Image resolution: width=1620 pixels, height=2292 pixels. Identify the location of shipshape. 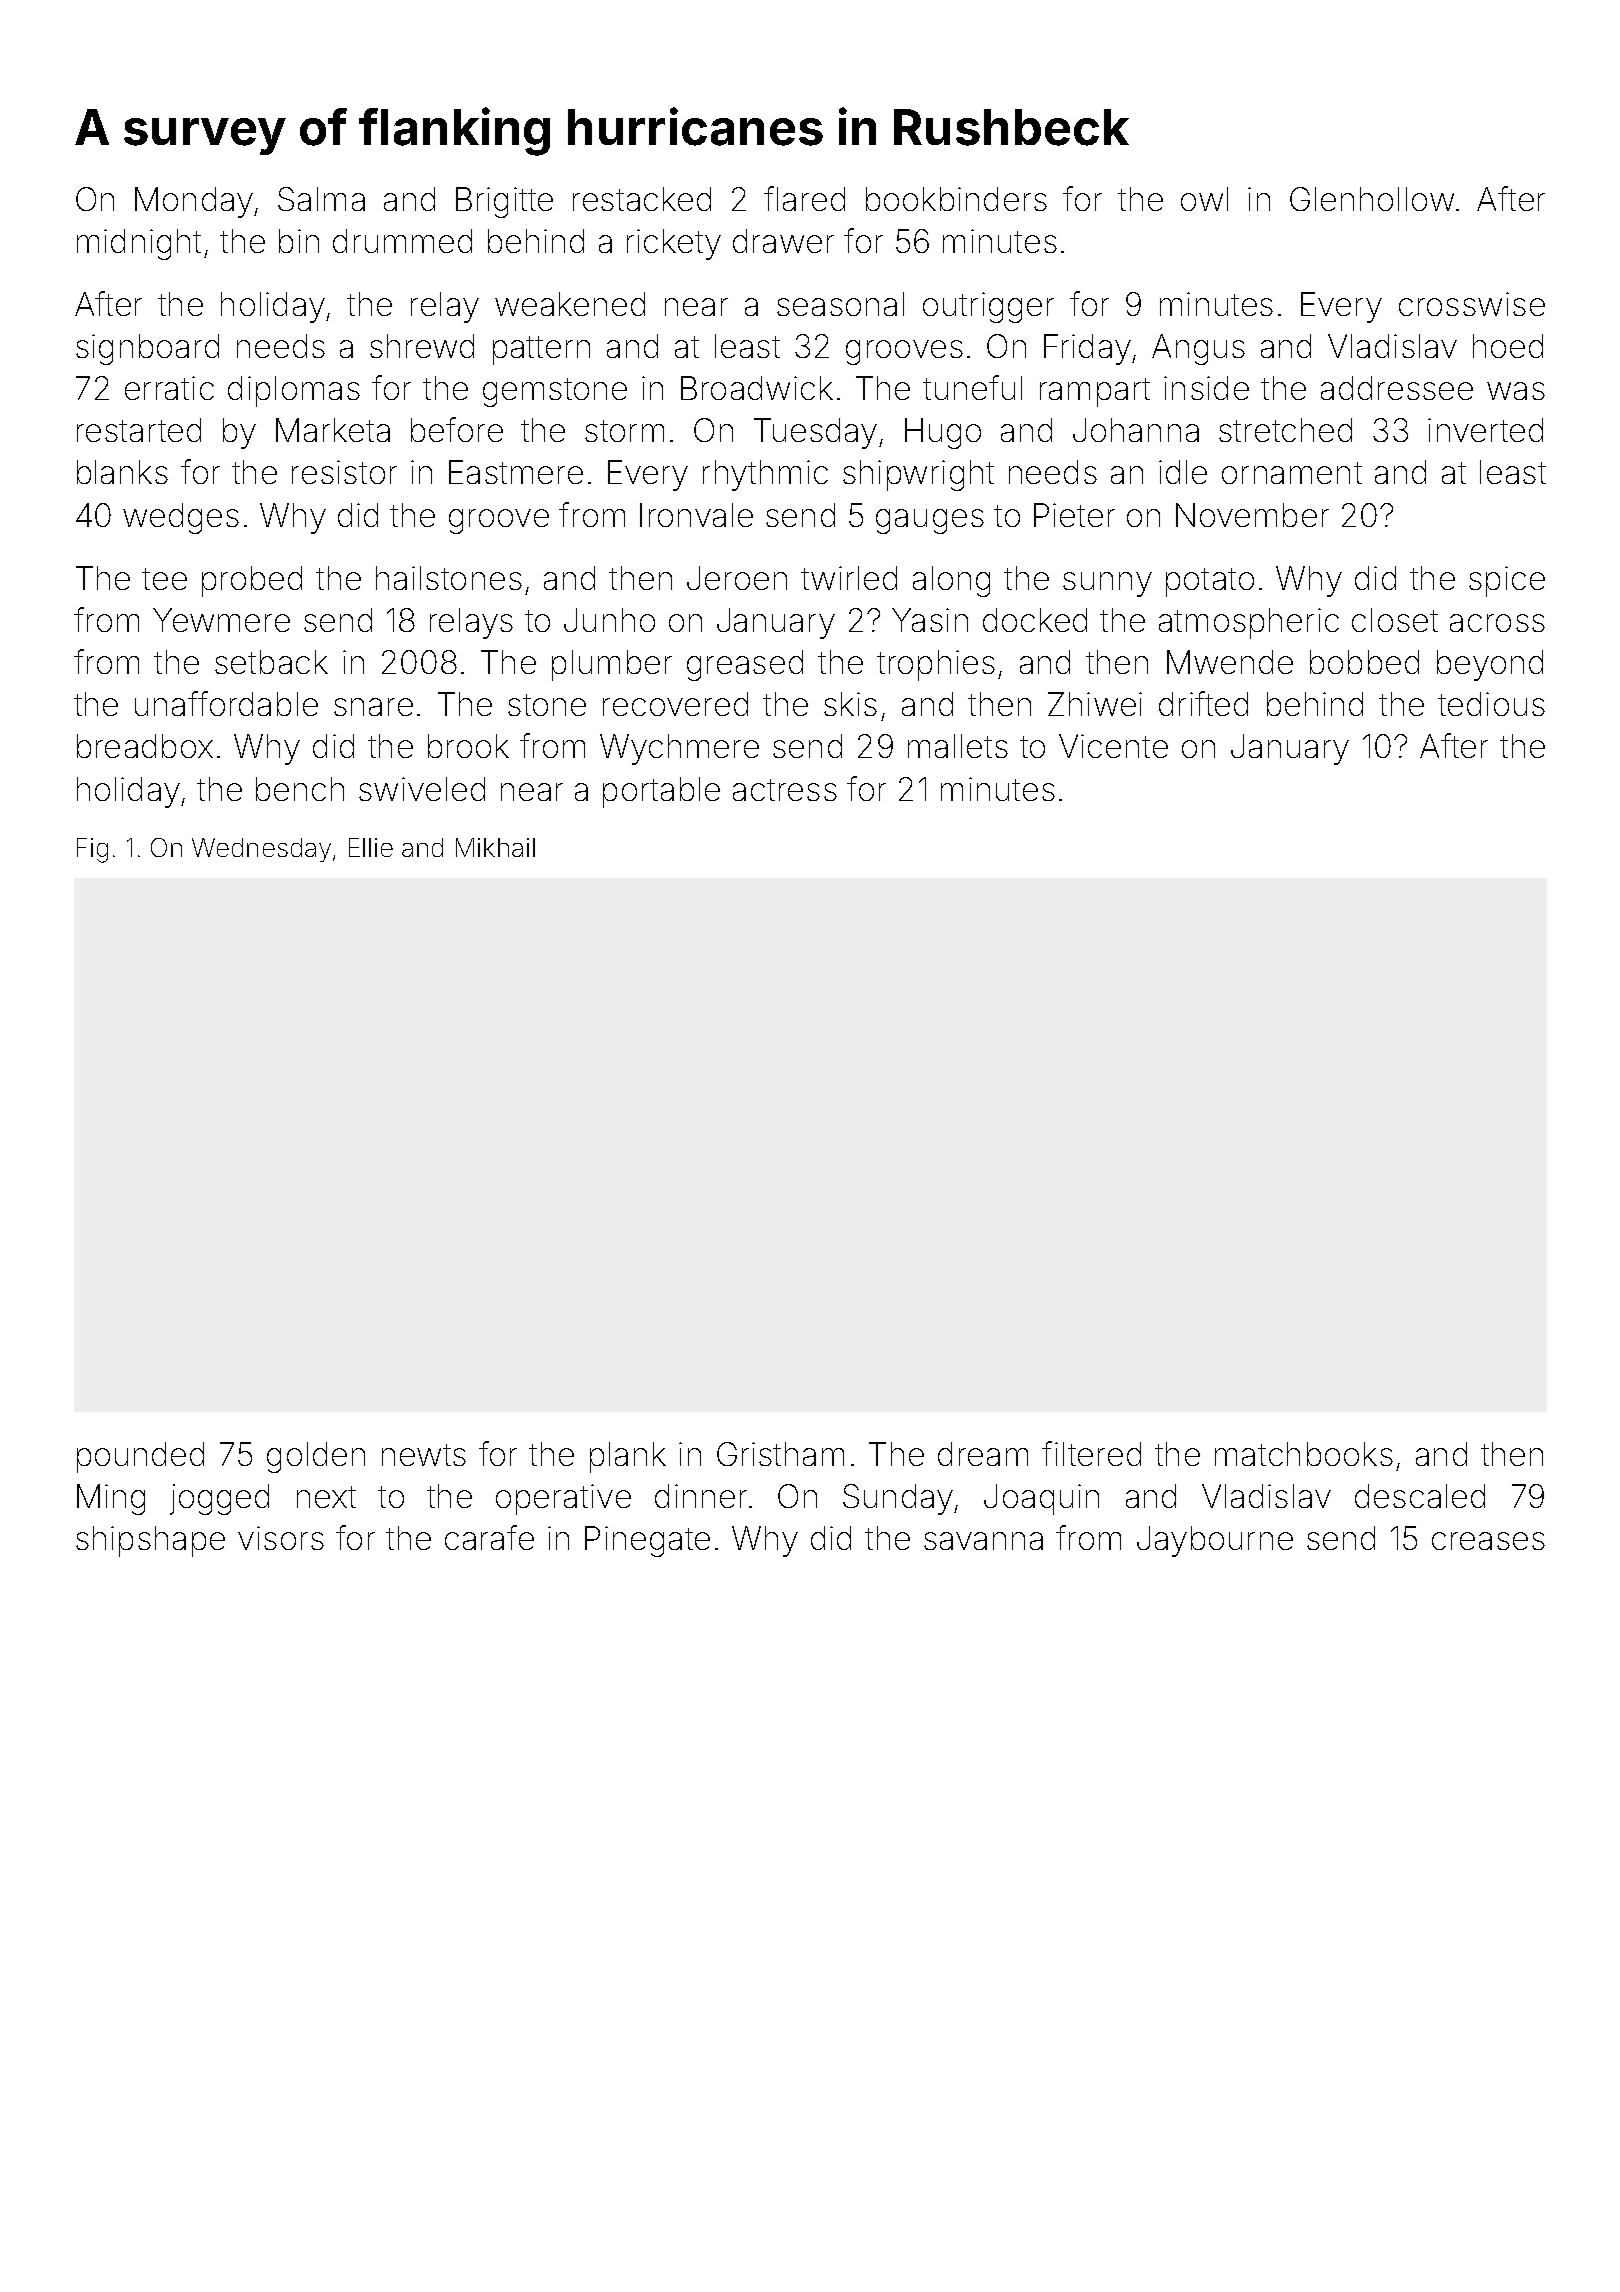
(150, 1541).
